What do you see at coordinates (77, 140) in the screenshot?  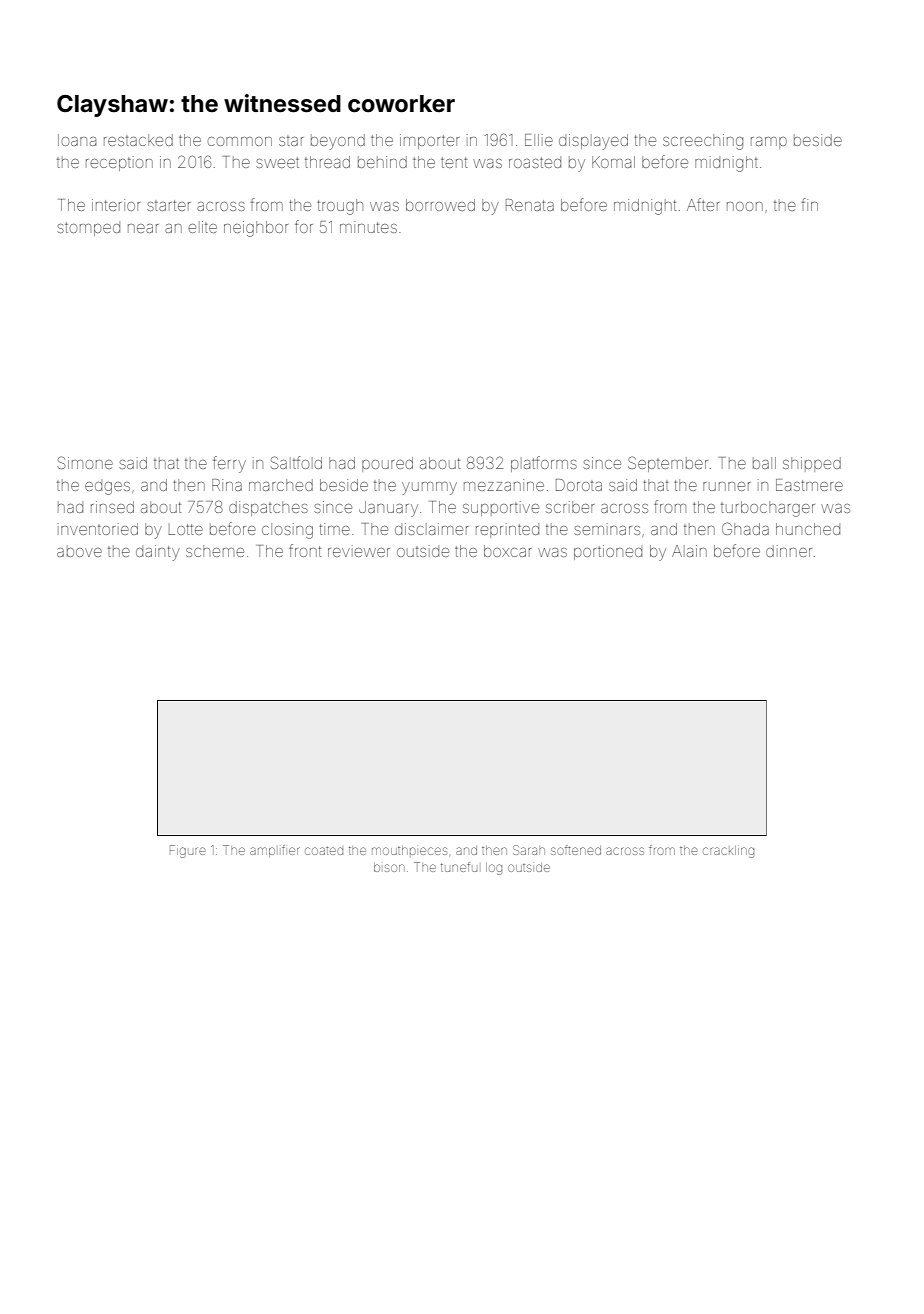 I see `Ioana` at bounding box center [77, 140].
